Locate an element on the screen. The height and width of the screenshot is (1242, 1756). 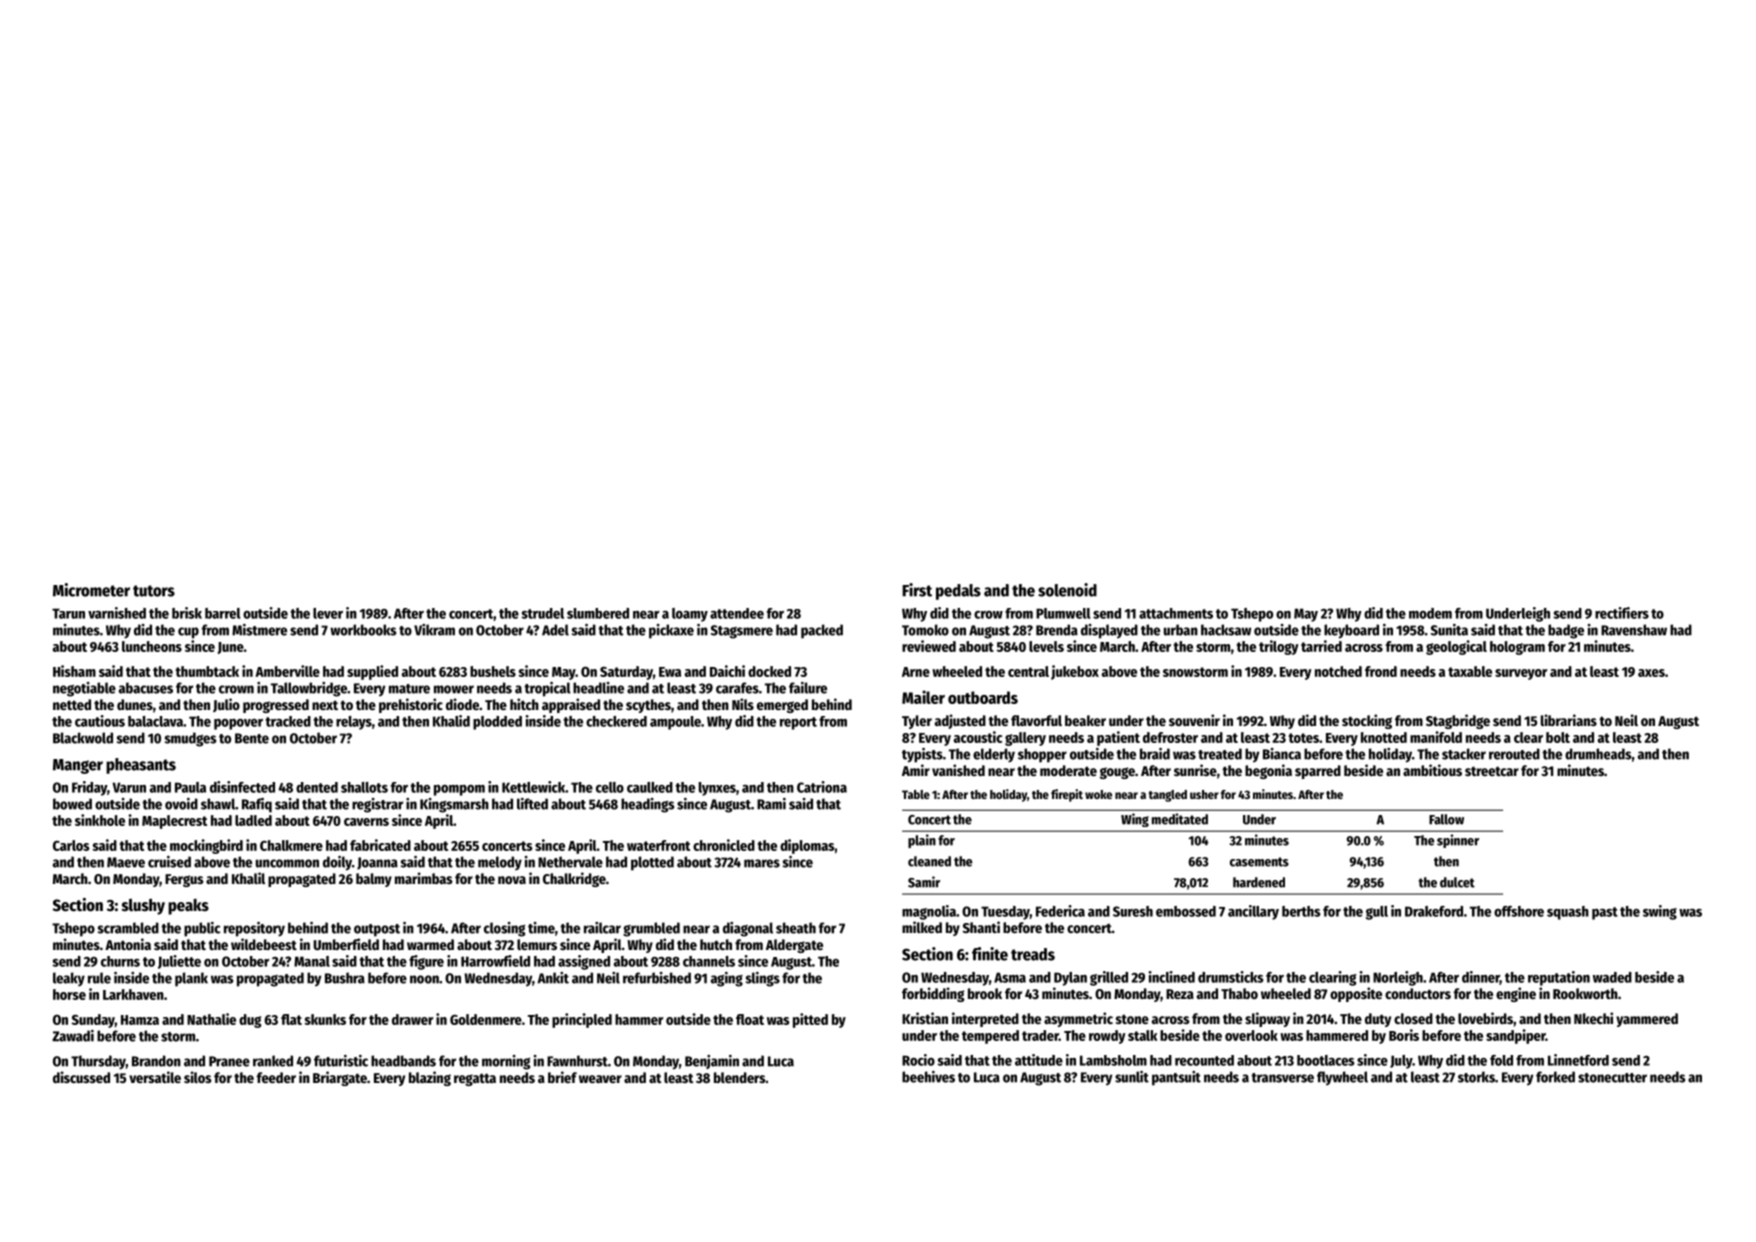
typists is located at coordinates (922, 755).
